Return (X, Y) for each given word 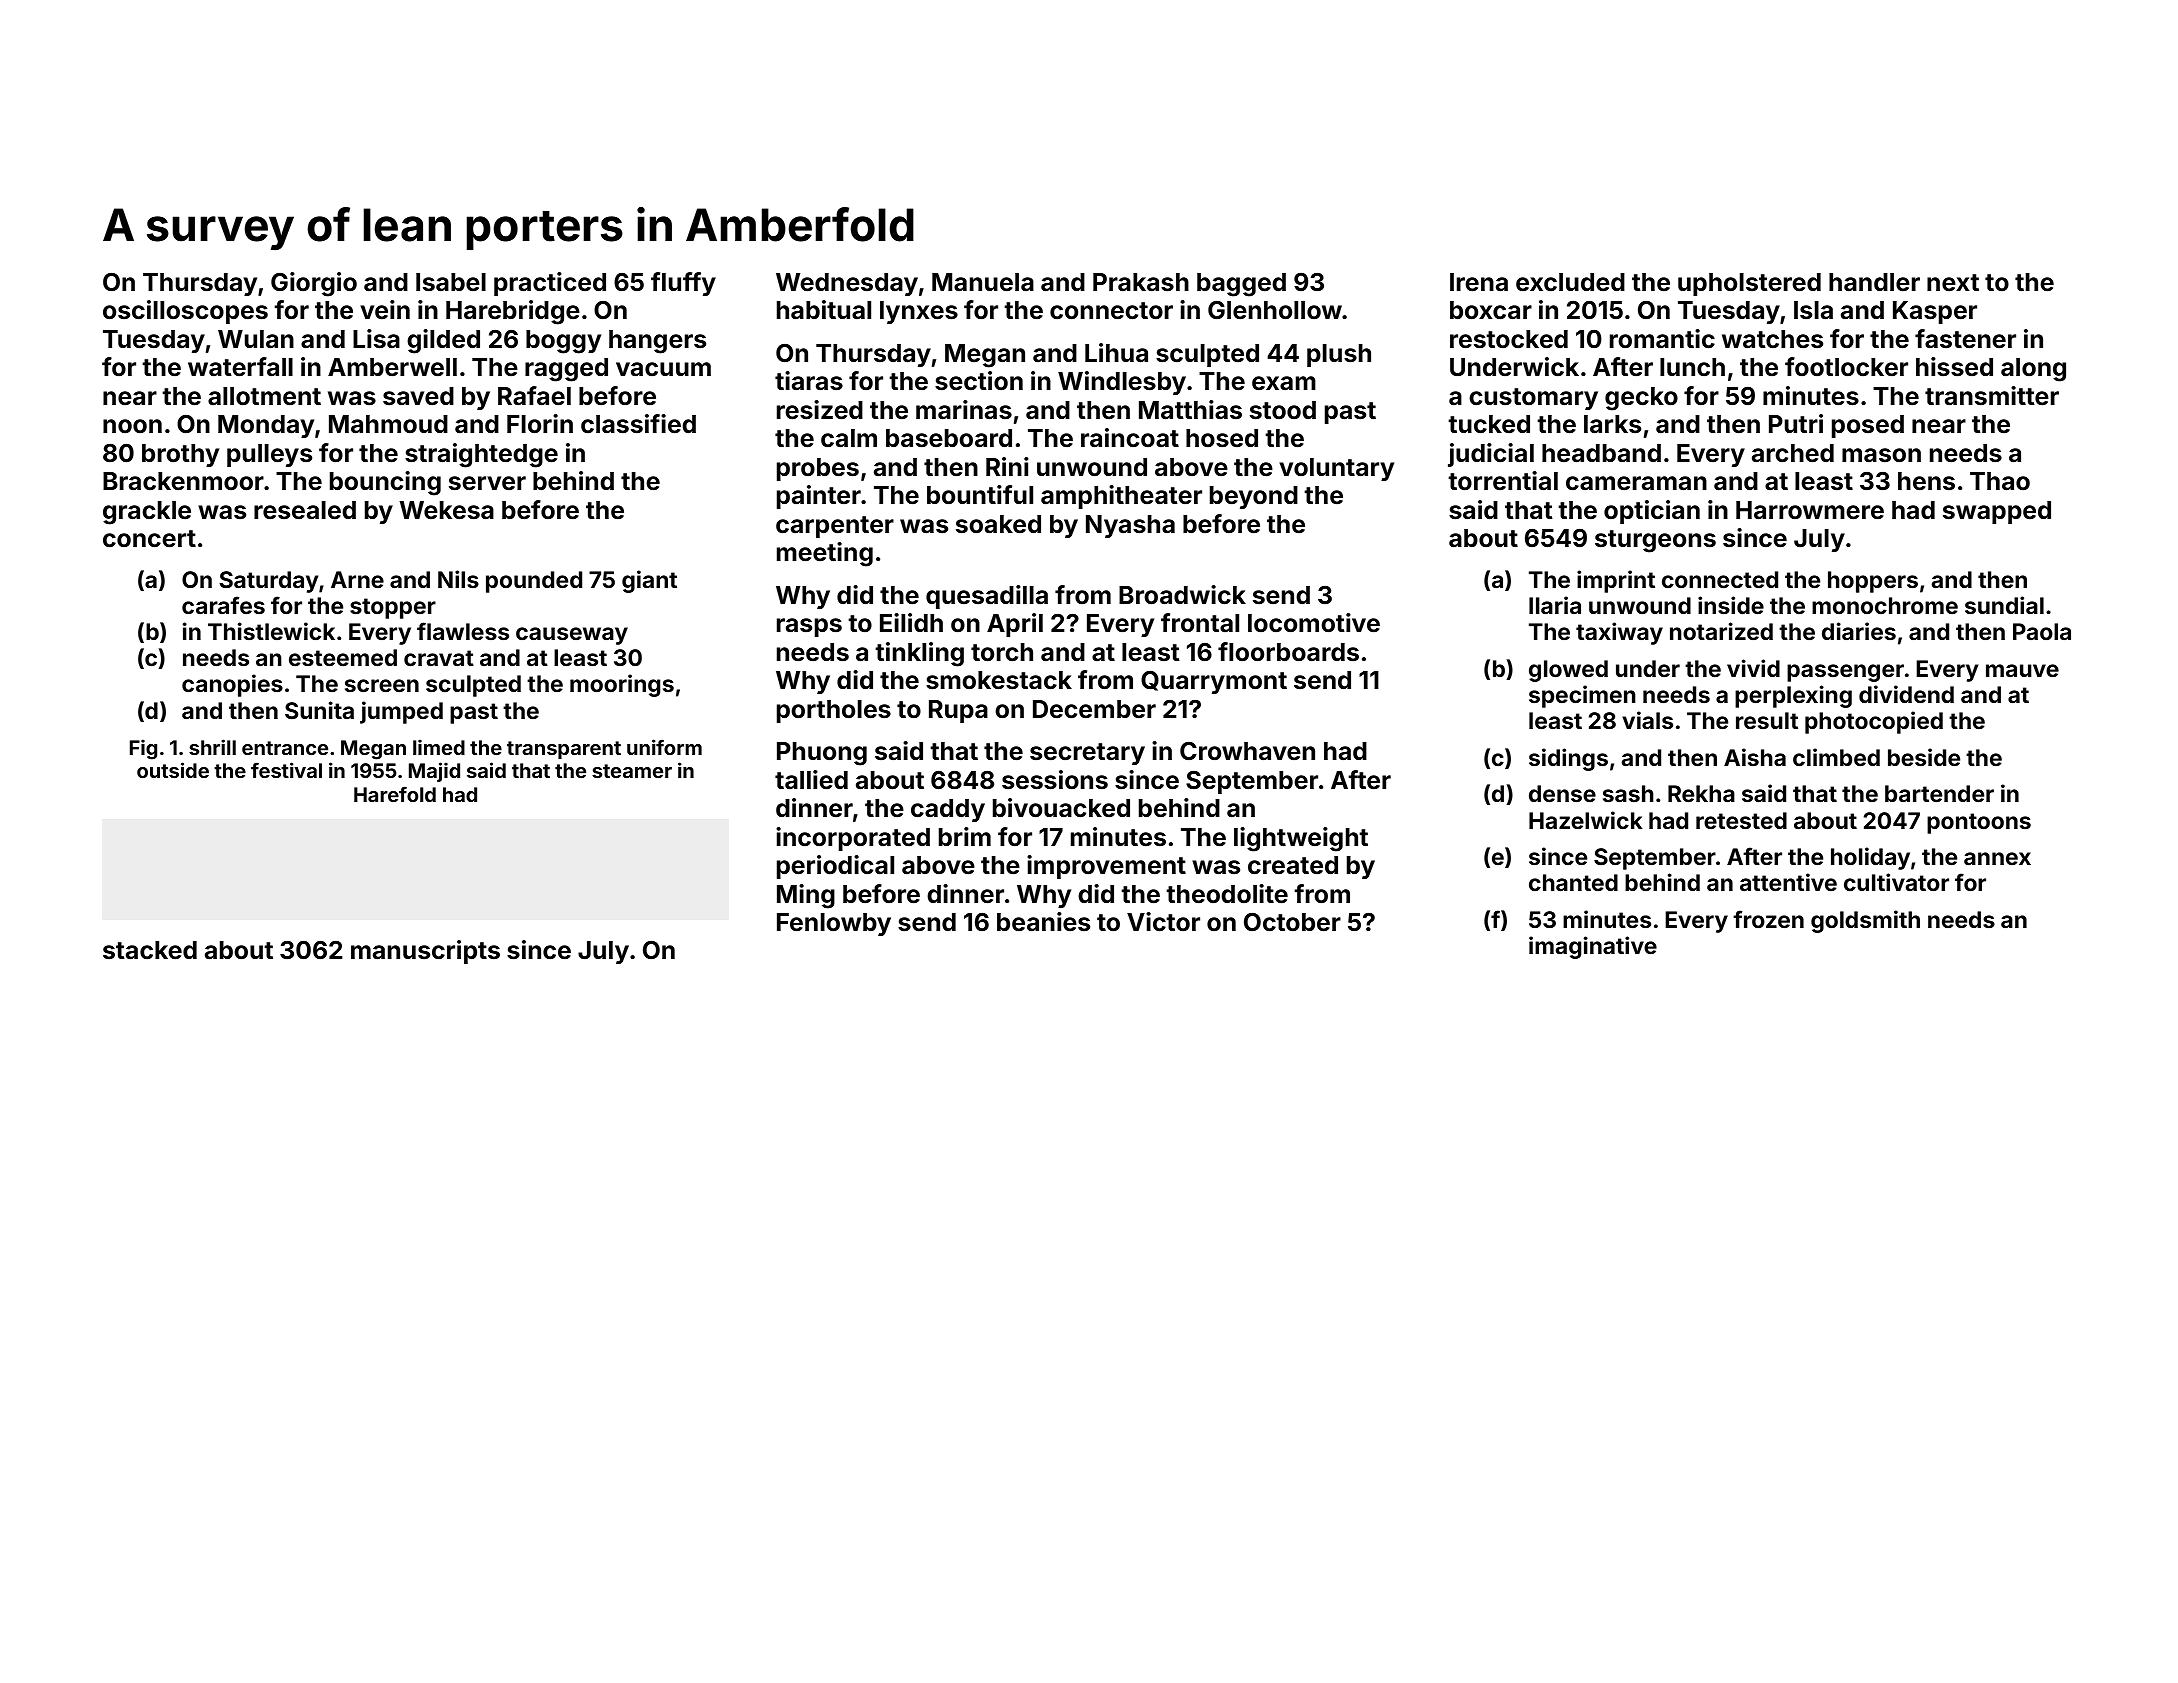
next (1953, 283)
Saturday (268, 582)
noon (132, 426)
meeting (825, 554)
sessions (1055, 780)
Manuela (983, 282)
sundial (2004, 605)
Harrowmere (1810, 510)
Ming (806, 896)
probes (818, 469)
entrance (285, 748)
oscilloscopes (185, 312)
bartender (1939, 793)
